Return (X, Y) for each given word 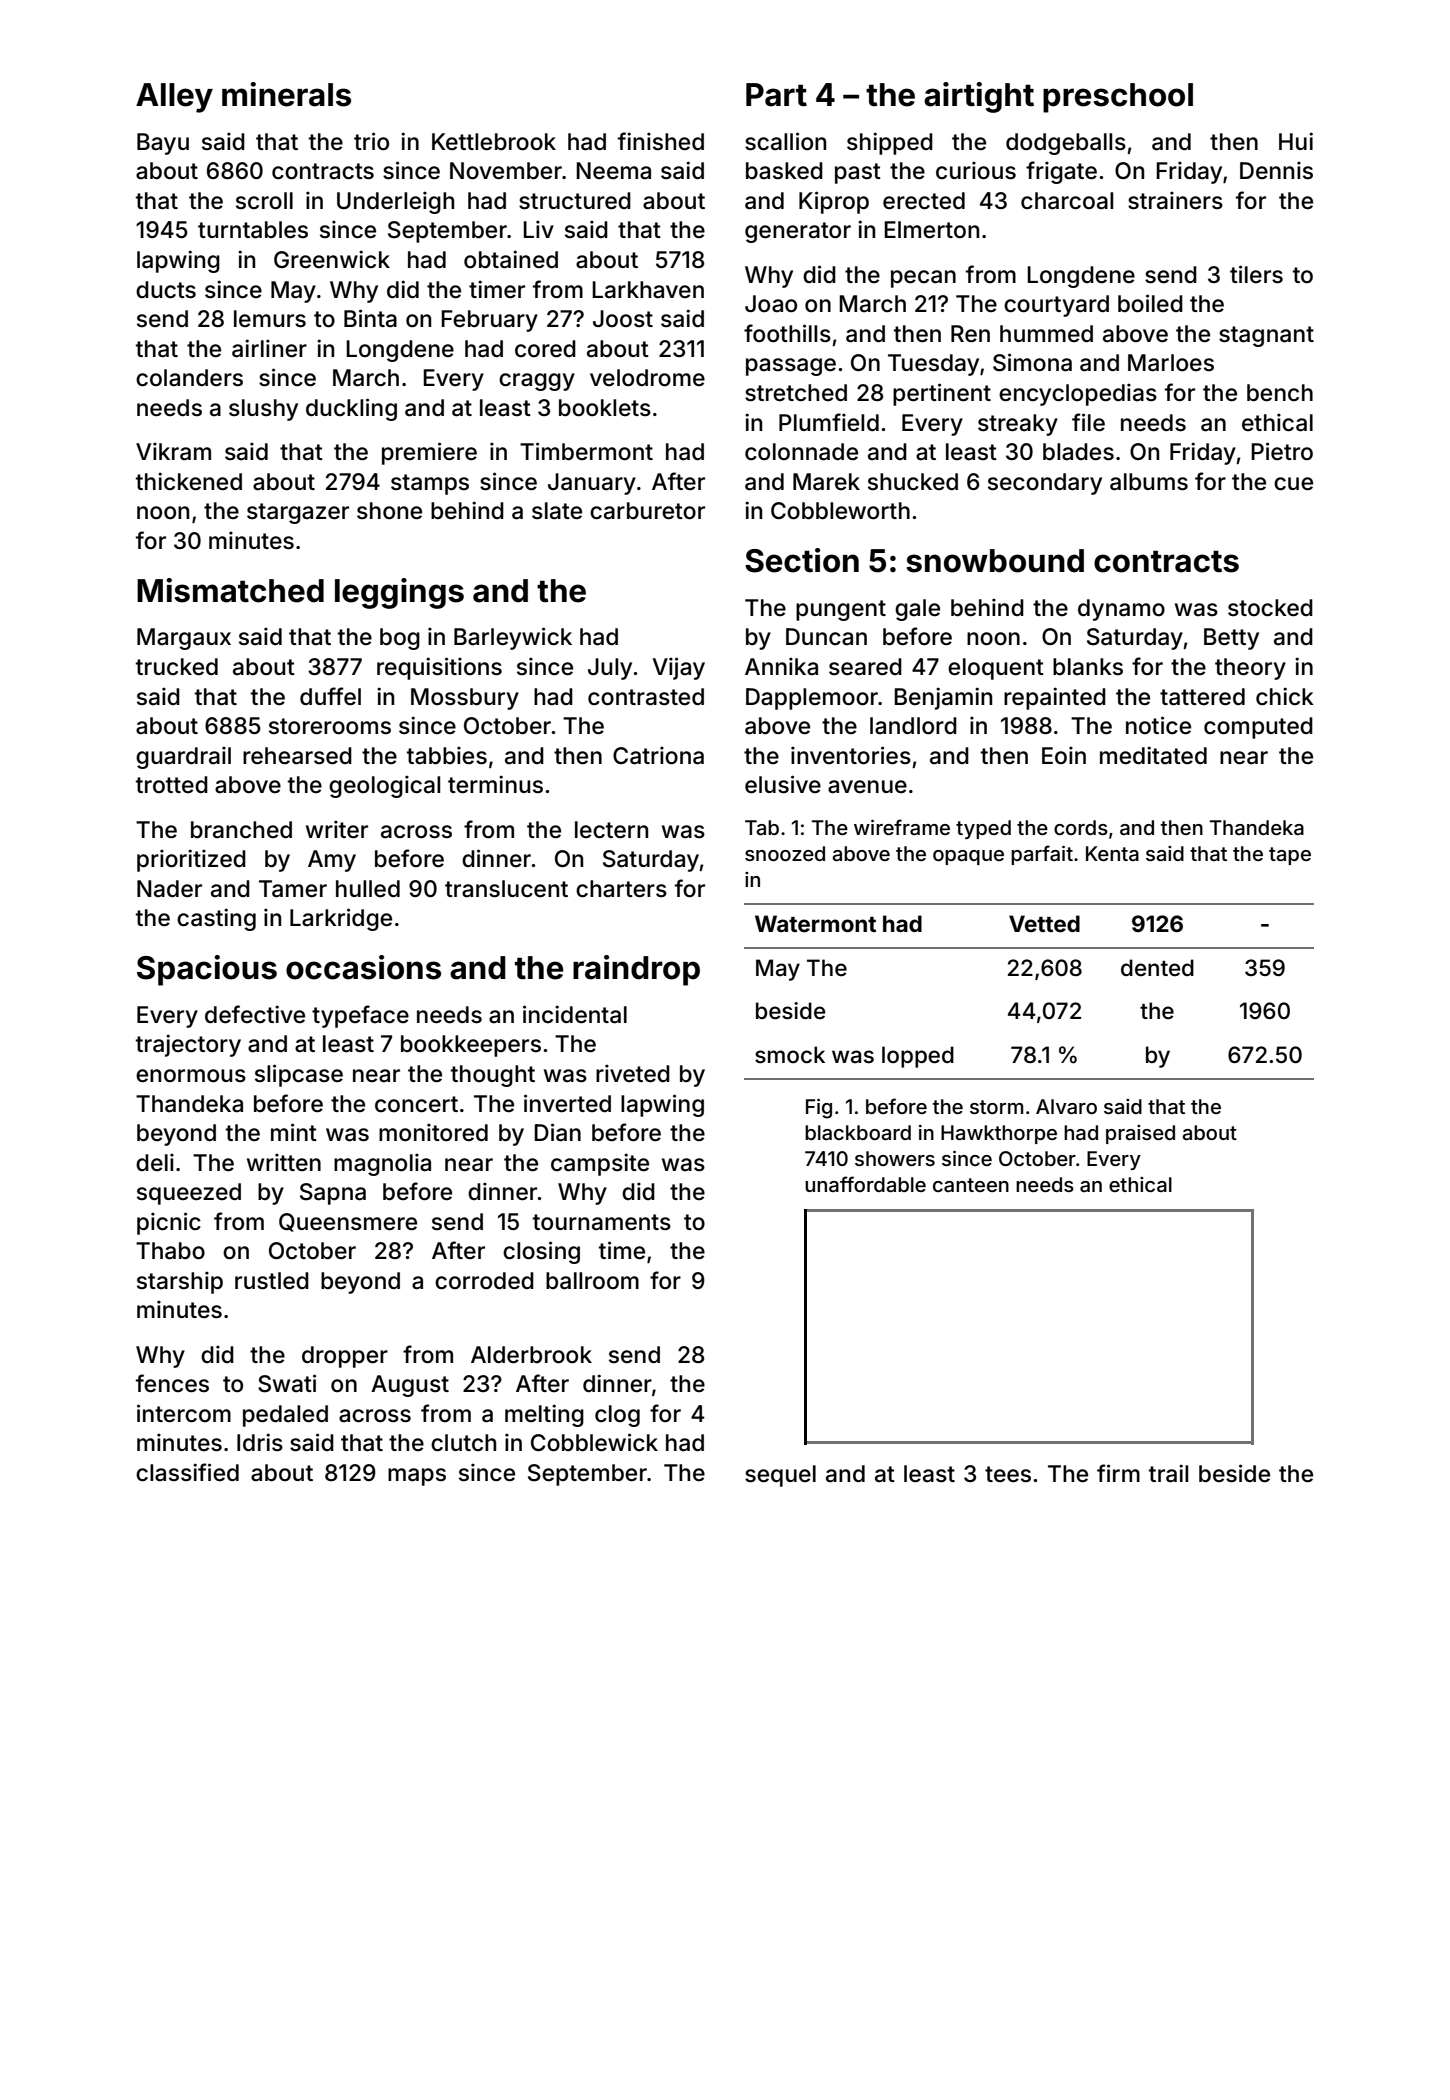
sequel (780, 1476)
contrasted (646, 697)
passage (791, 367)
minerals (286, 94)
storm (996, 1107)
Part (776, 95)
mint (294, 1132)
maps (417, 1477)
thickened (189, 481)
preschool (1118, 98)
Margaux (184, 639)
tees (1008, 1474)
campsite (600, 1164)
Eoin (1064, 755)
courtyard (1056, 306)
